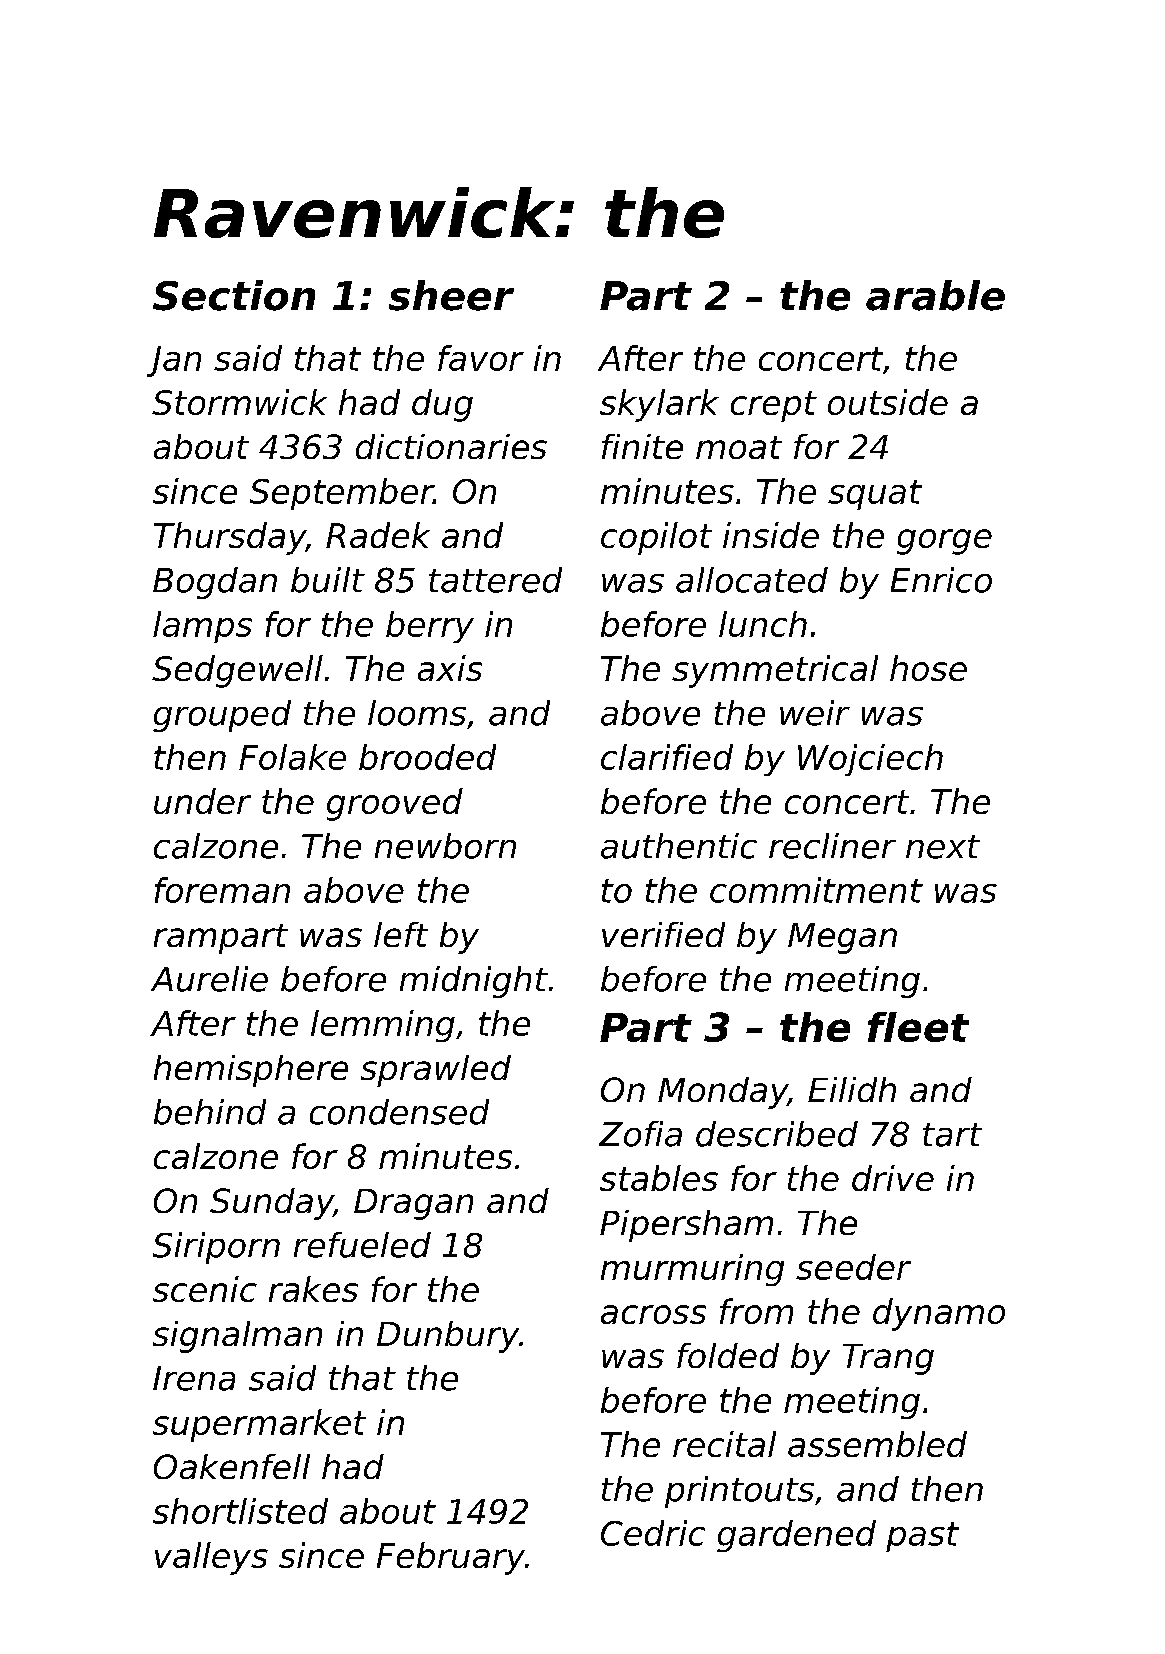 This document has height=1654, width=1165. What do you see at coordinates (211, 1558) in the document?
I see `valleys` at bounding box center [211, 1558].
